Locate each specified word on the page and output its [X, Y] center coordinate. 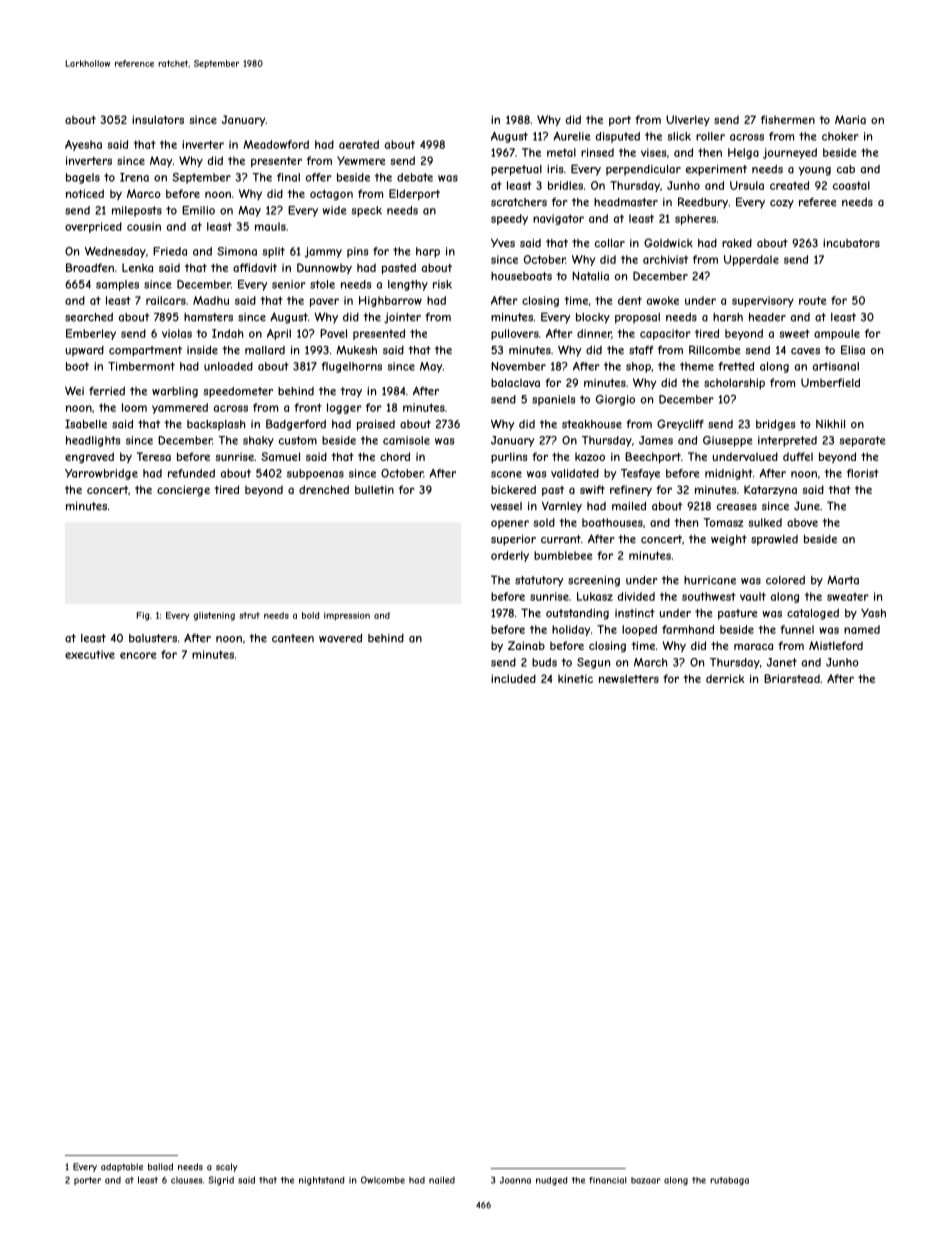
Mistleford [836, 645]
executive [90, 654]
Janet [782, 662]
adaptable [122, 1167]
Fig [143, 616]
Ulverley [688, 121]
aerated [359, 144]
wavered [340, 638]
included [513, 678]
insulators [158, 119]
